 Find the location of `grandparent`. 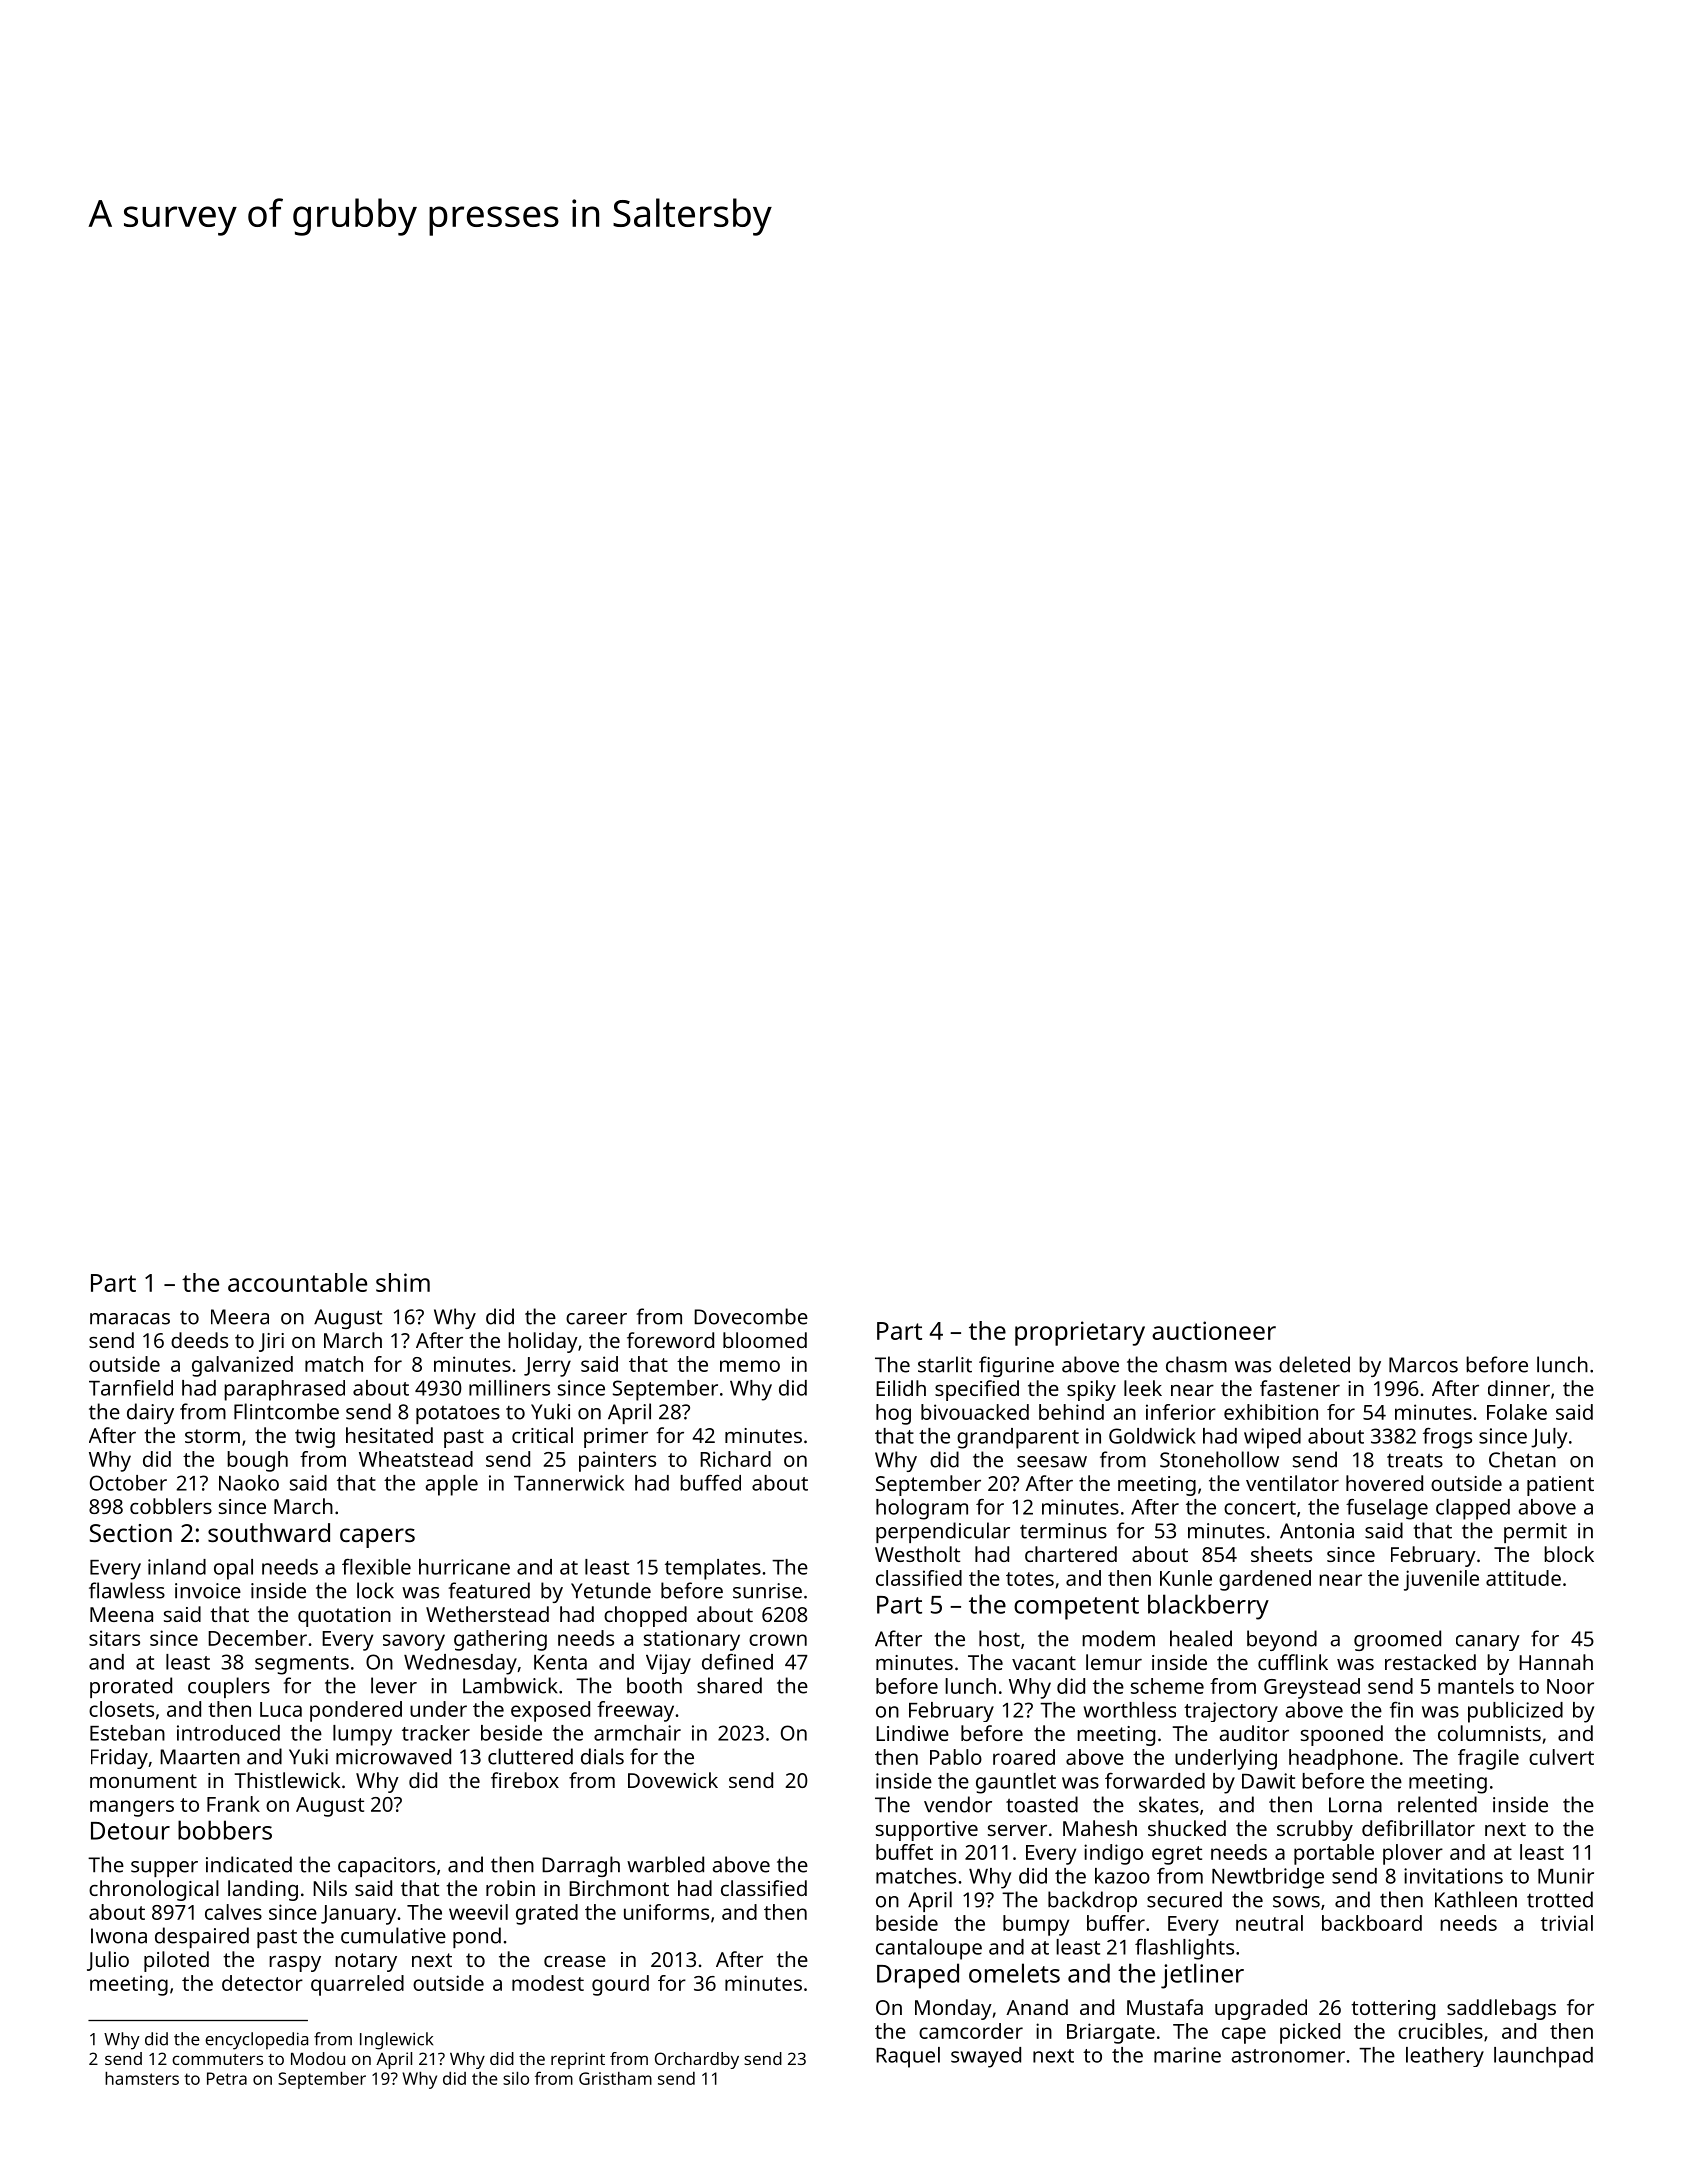

grandparent is located at coordinates (1018, 1438).
